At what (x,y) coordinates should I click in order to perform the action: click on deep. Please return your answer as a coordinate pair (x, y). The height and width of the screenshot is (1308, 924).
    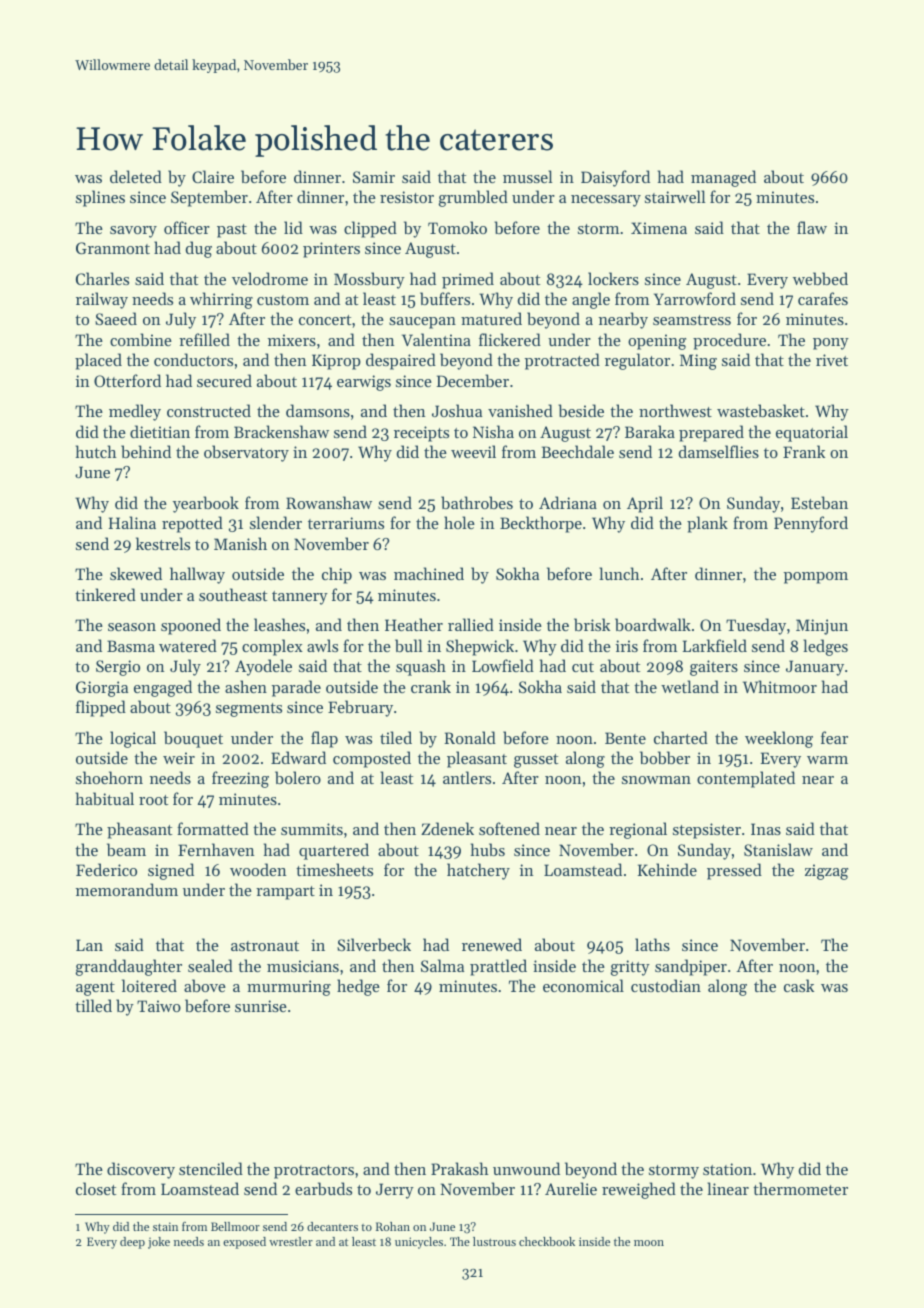
    Looking at the image, I should click on (132, 1243).
